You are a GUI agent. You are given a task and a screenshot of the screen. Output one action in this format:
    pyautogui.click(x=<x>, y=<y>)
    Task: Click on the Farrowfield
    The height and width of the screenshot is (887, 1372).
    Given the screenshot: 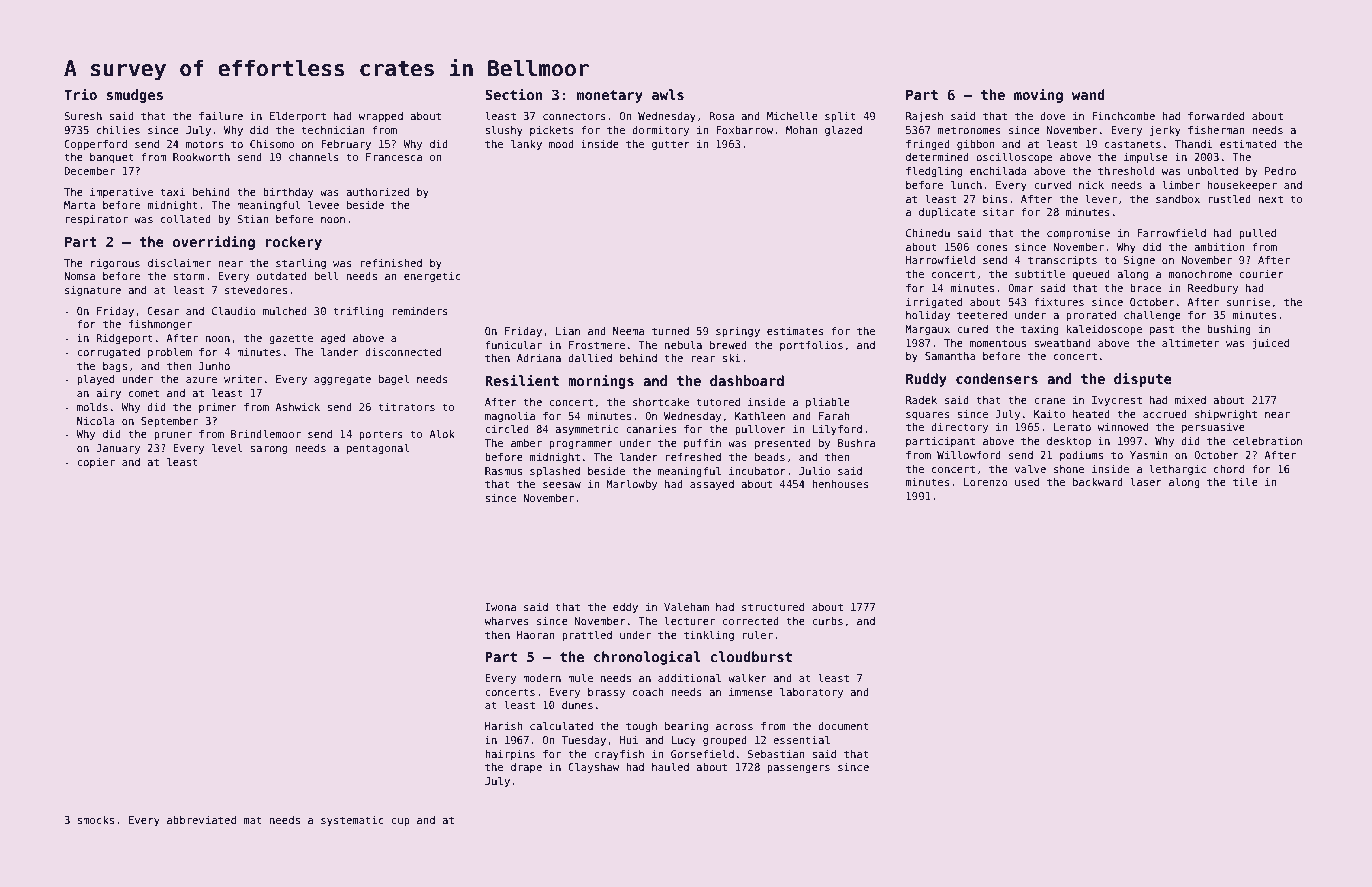 What is the action you would take?
    pyautogui.click(x=1171, y=233)
